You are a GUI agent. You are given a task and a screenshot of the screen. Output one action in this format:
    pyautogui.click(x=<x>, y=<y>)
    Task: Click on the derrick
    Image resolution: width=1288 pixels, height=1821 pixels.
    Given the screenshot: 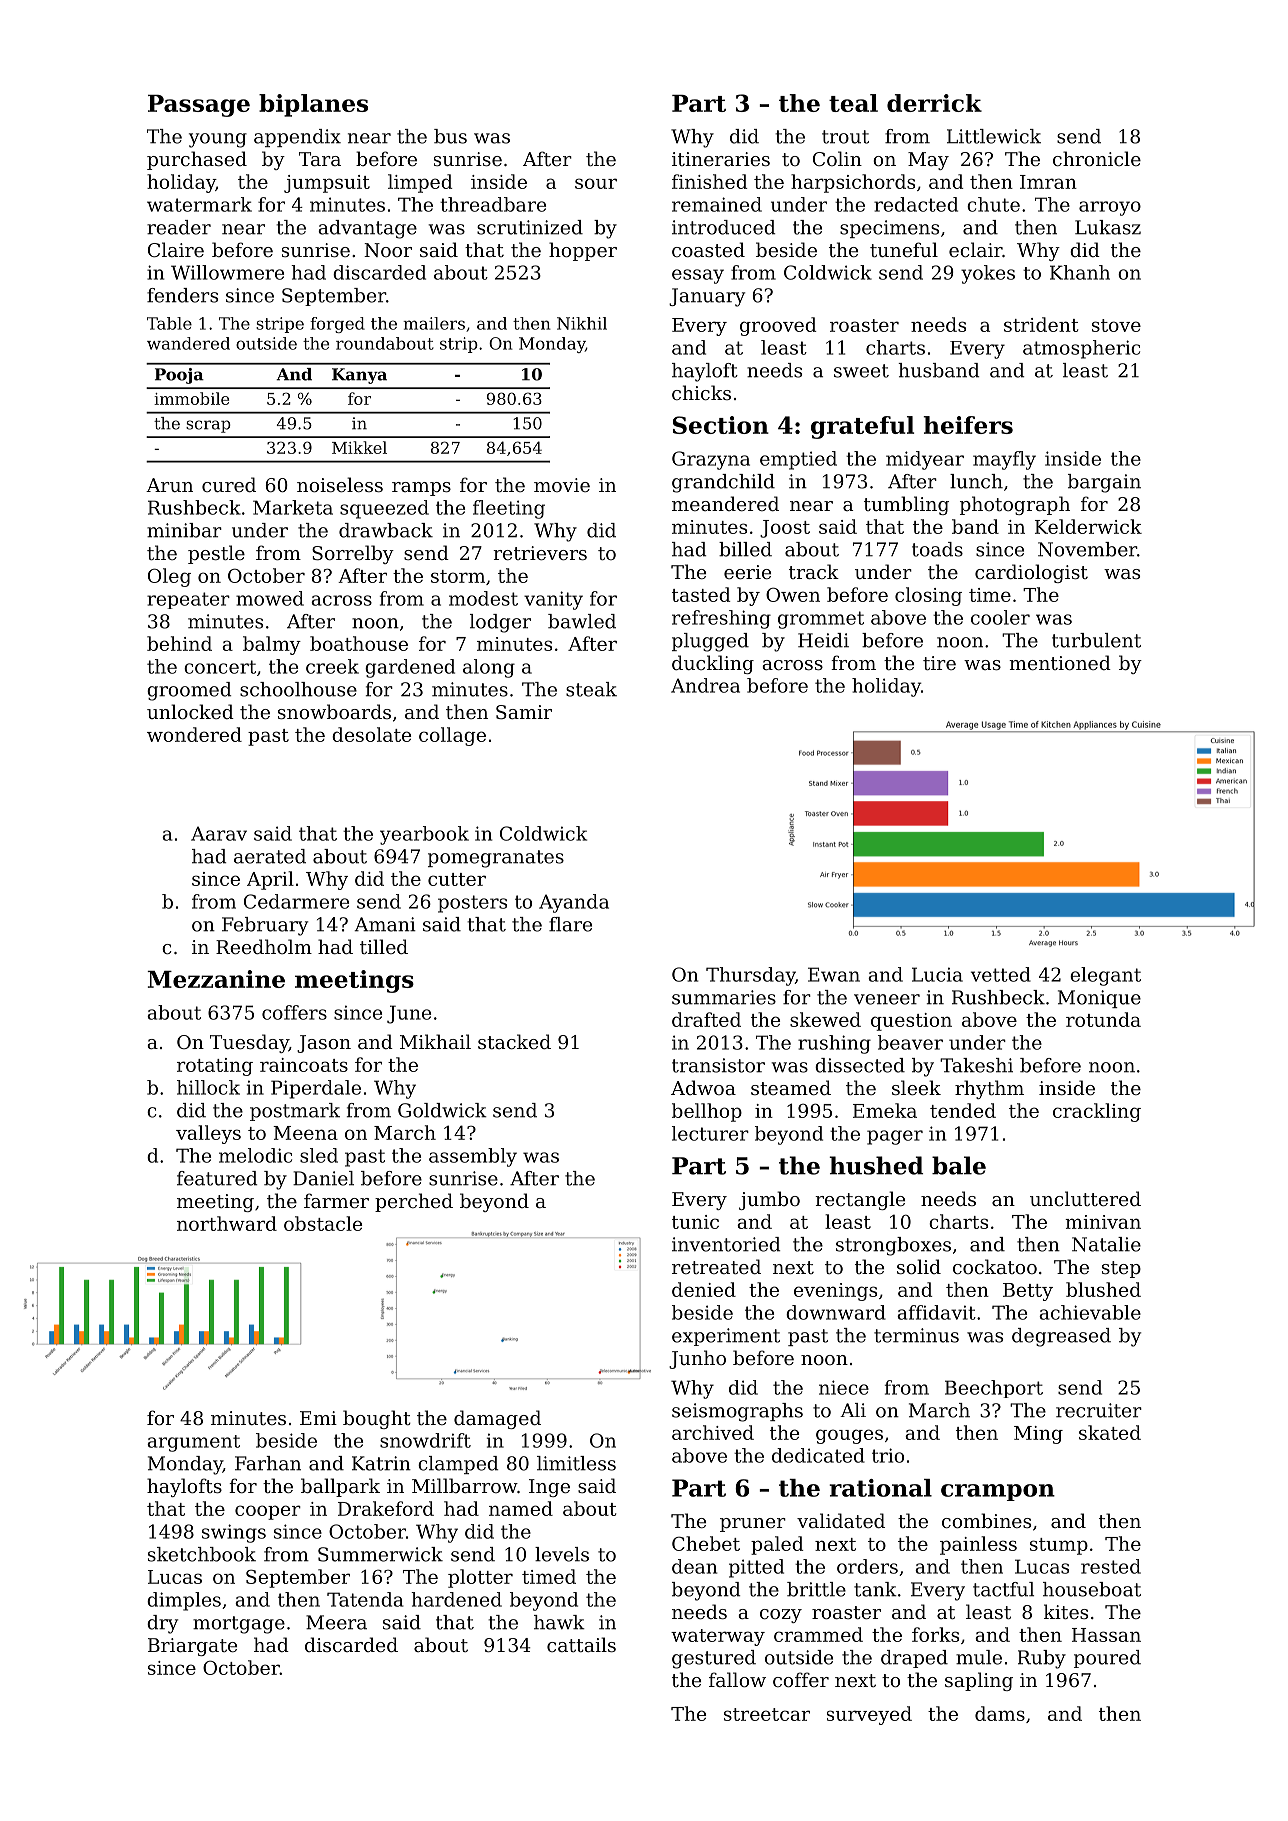 What is the action you would take?
    pyautogui.click(x=934, y=103)
